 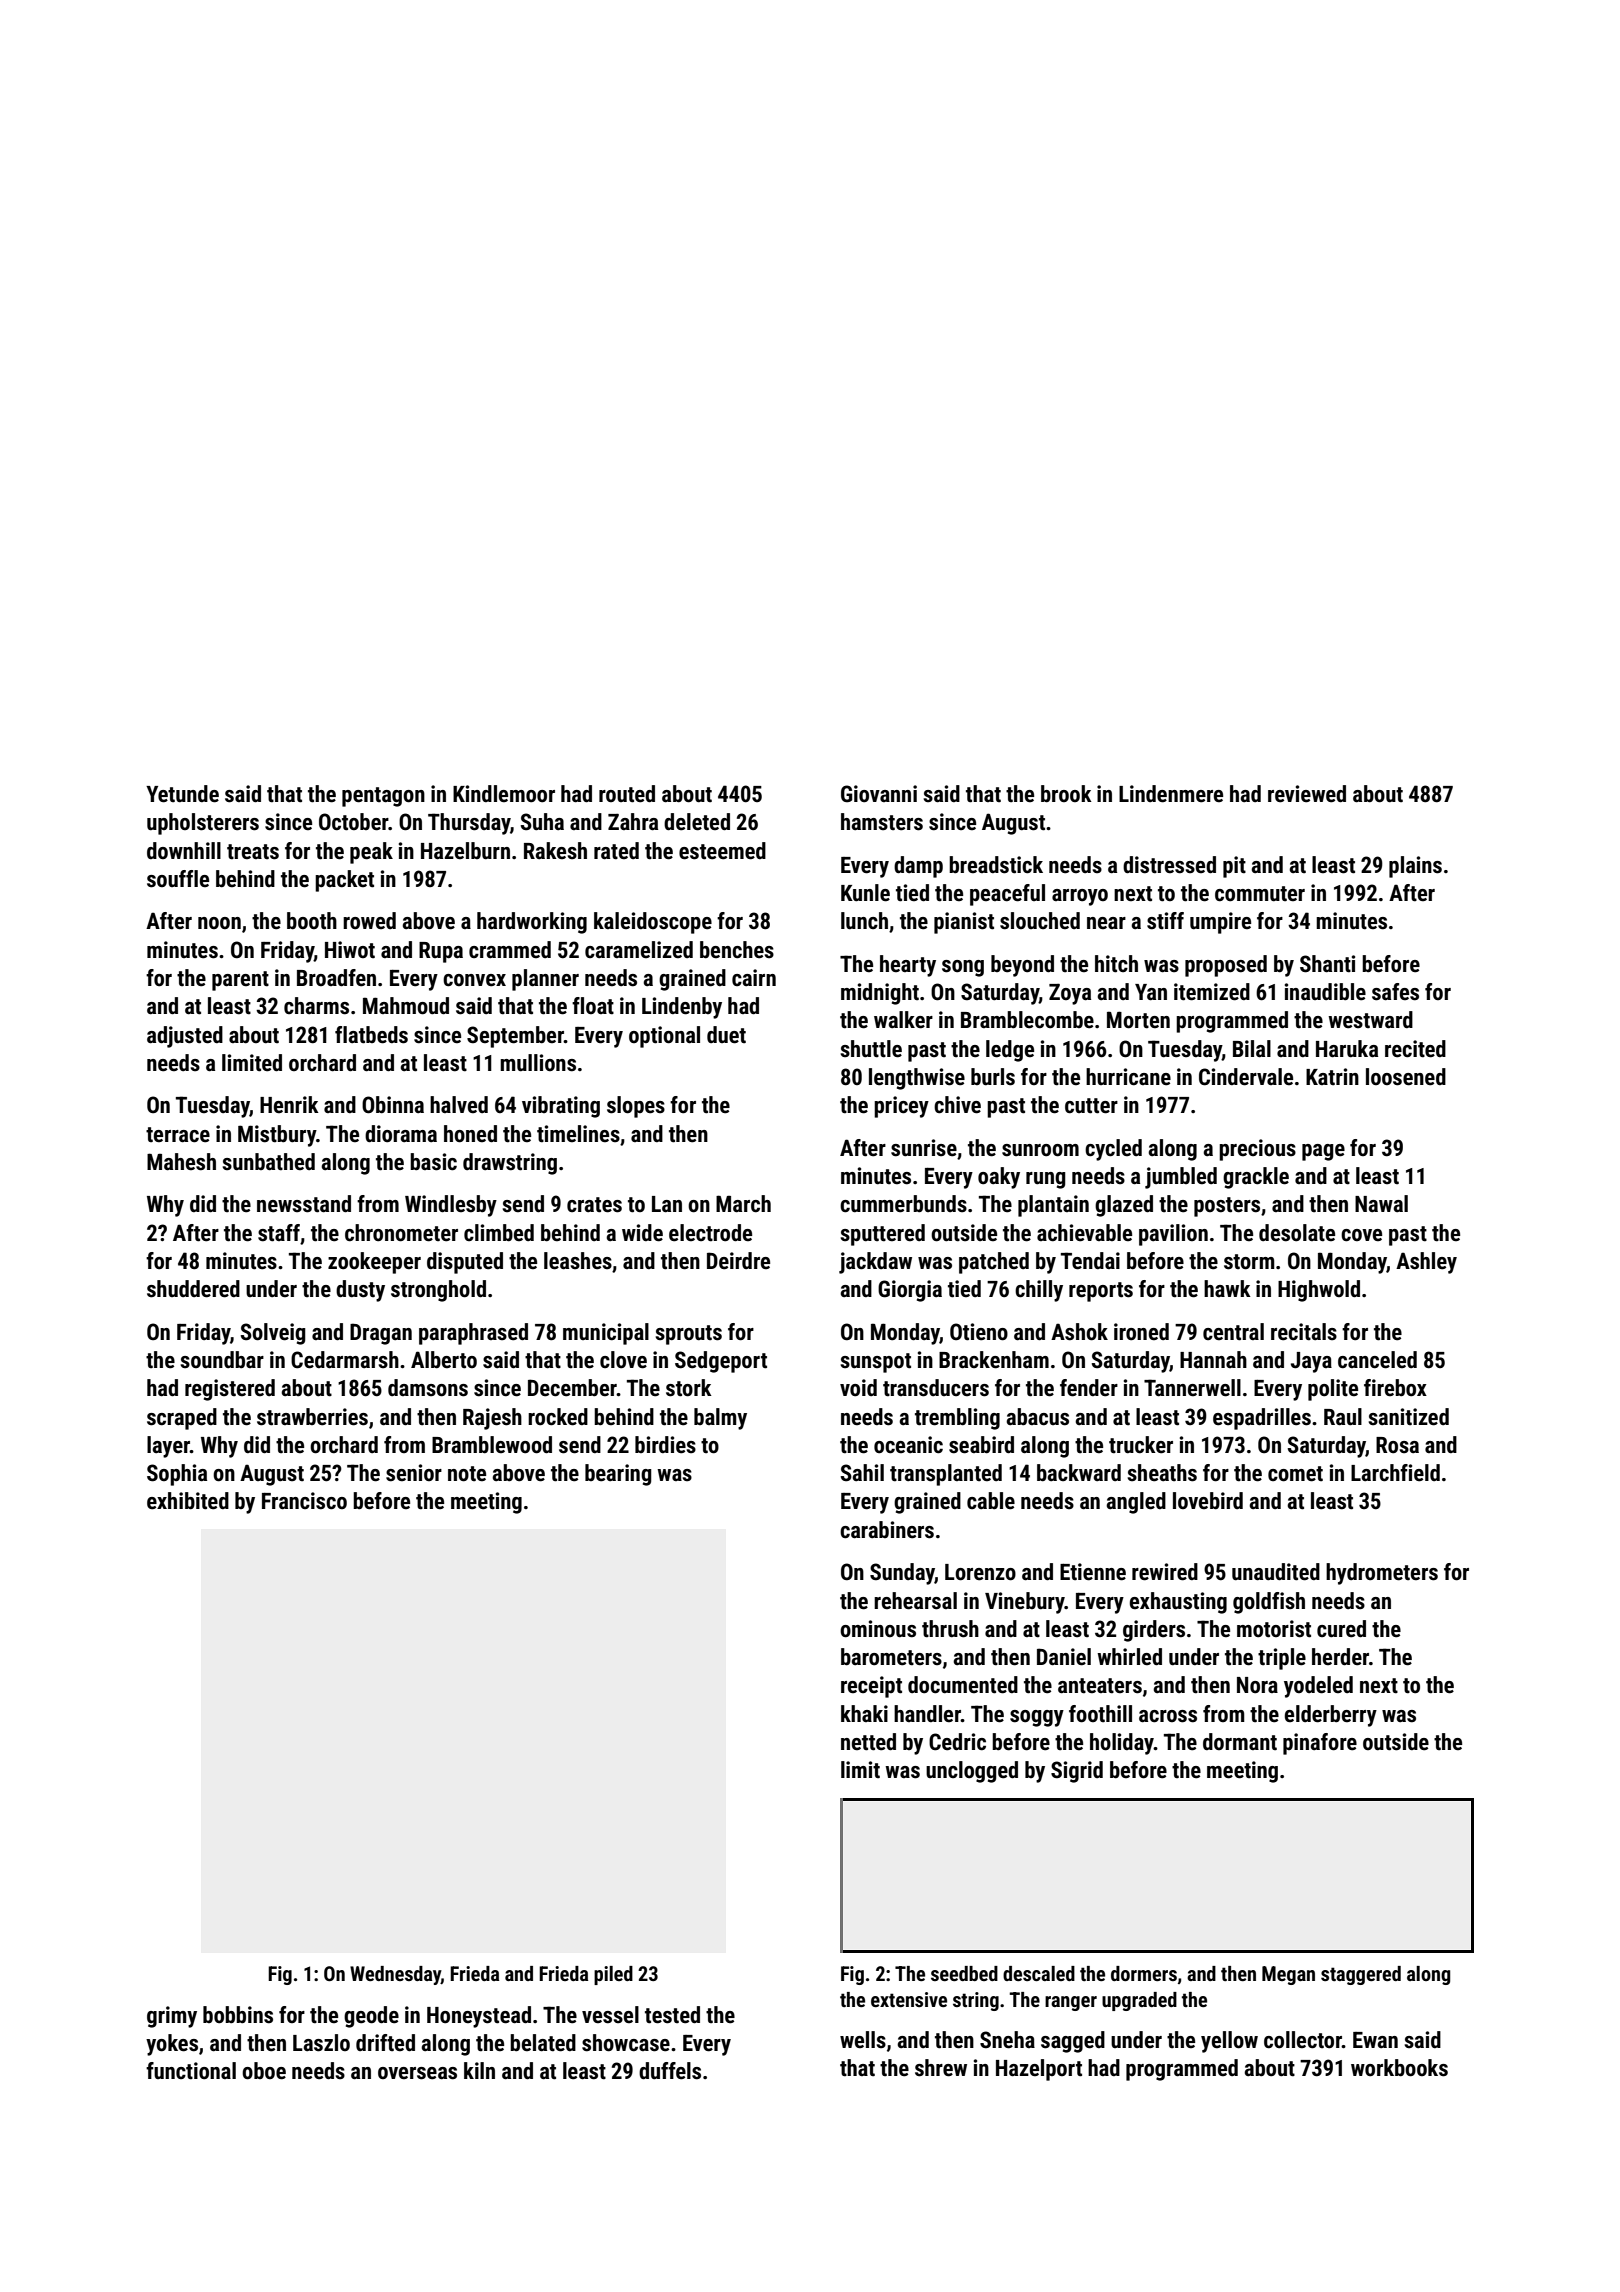 I want to click on noon, so click(x=219, y=923).
